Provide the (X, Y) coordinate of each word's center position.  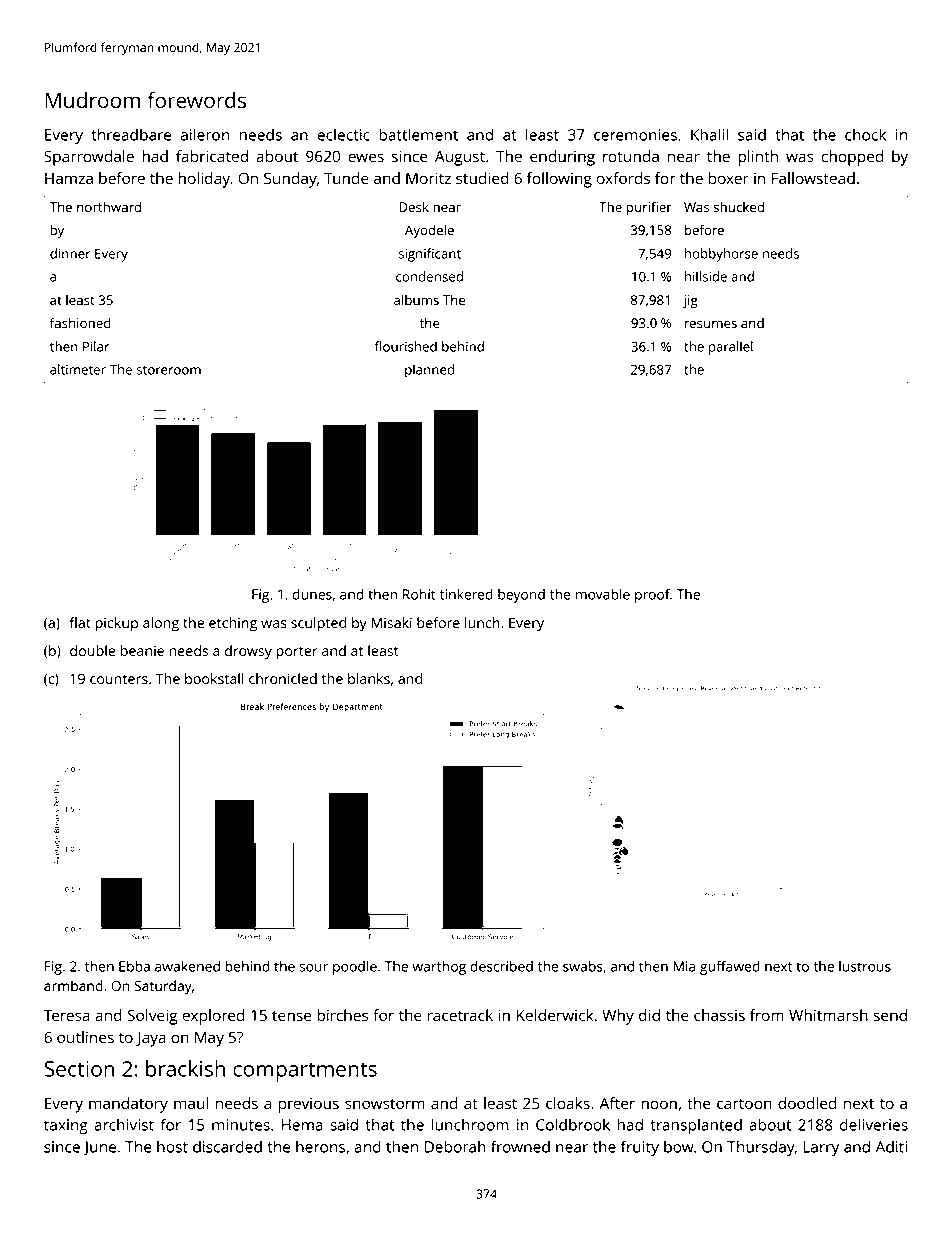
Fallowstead (813, 178)
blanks (369, 678)
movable (603, 594)
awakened (187, 966)
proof (652, 595)
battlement (418, 134)
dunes (312, 594)
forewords (196, 99)
